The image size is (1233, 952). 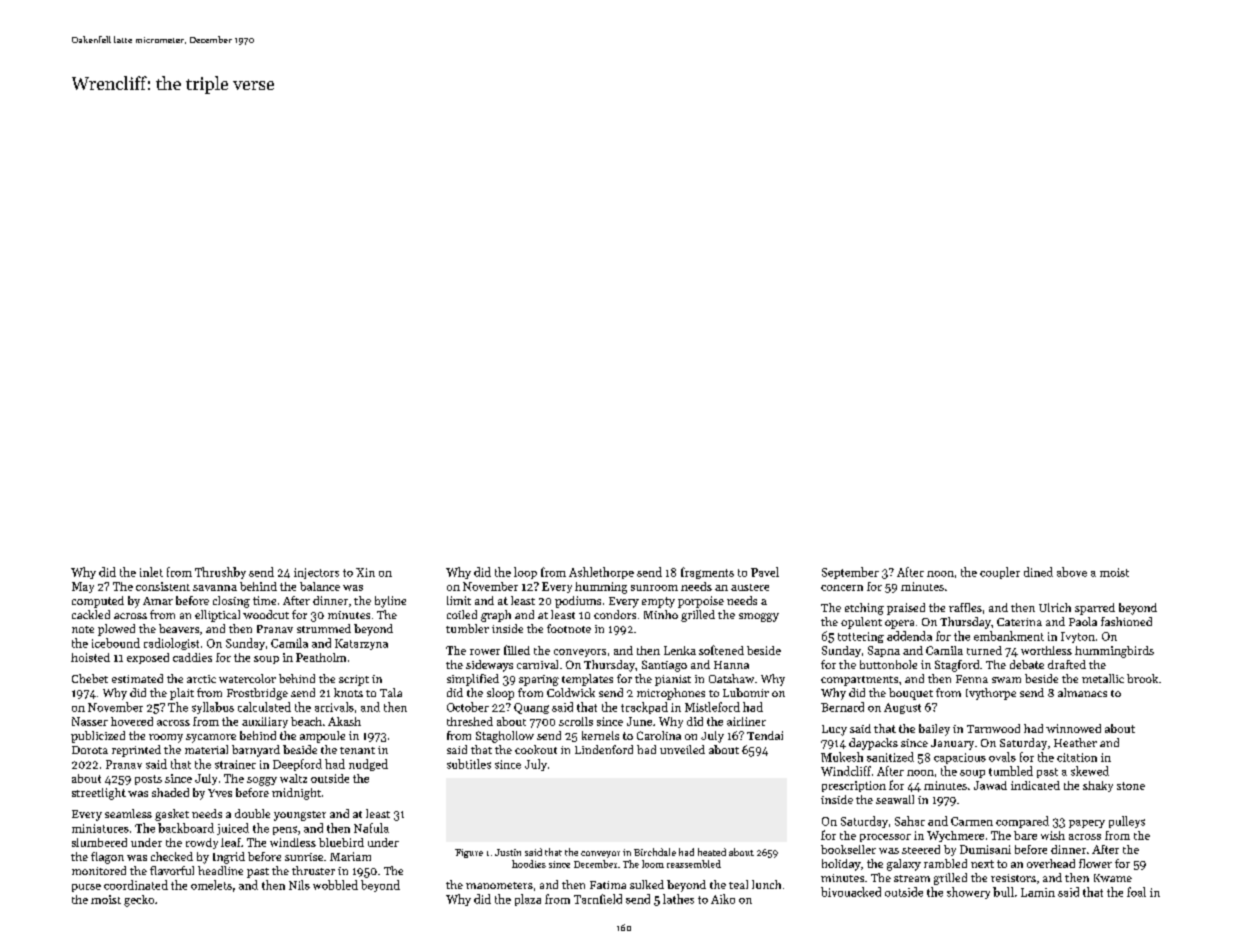 What do you see at coordinates (1095, 609) in the document?
I see `sparred` at bounding box center [1095, 609].
